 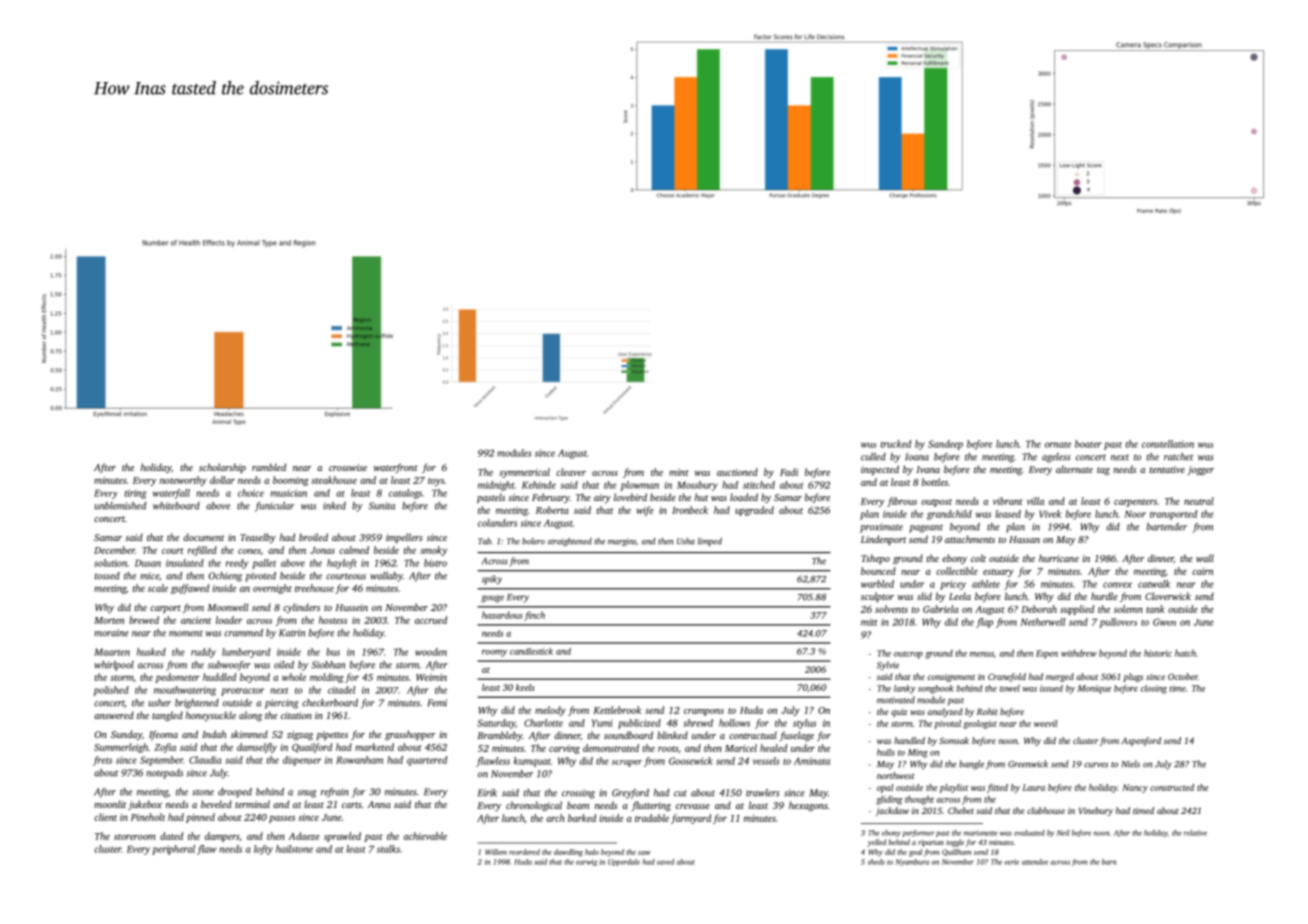 What do you see at coordinates (895, 444) in the screenshot?
I see `trucked` at bounding box center [895, 444].
